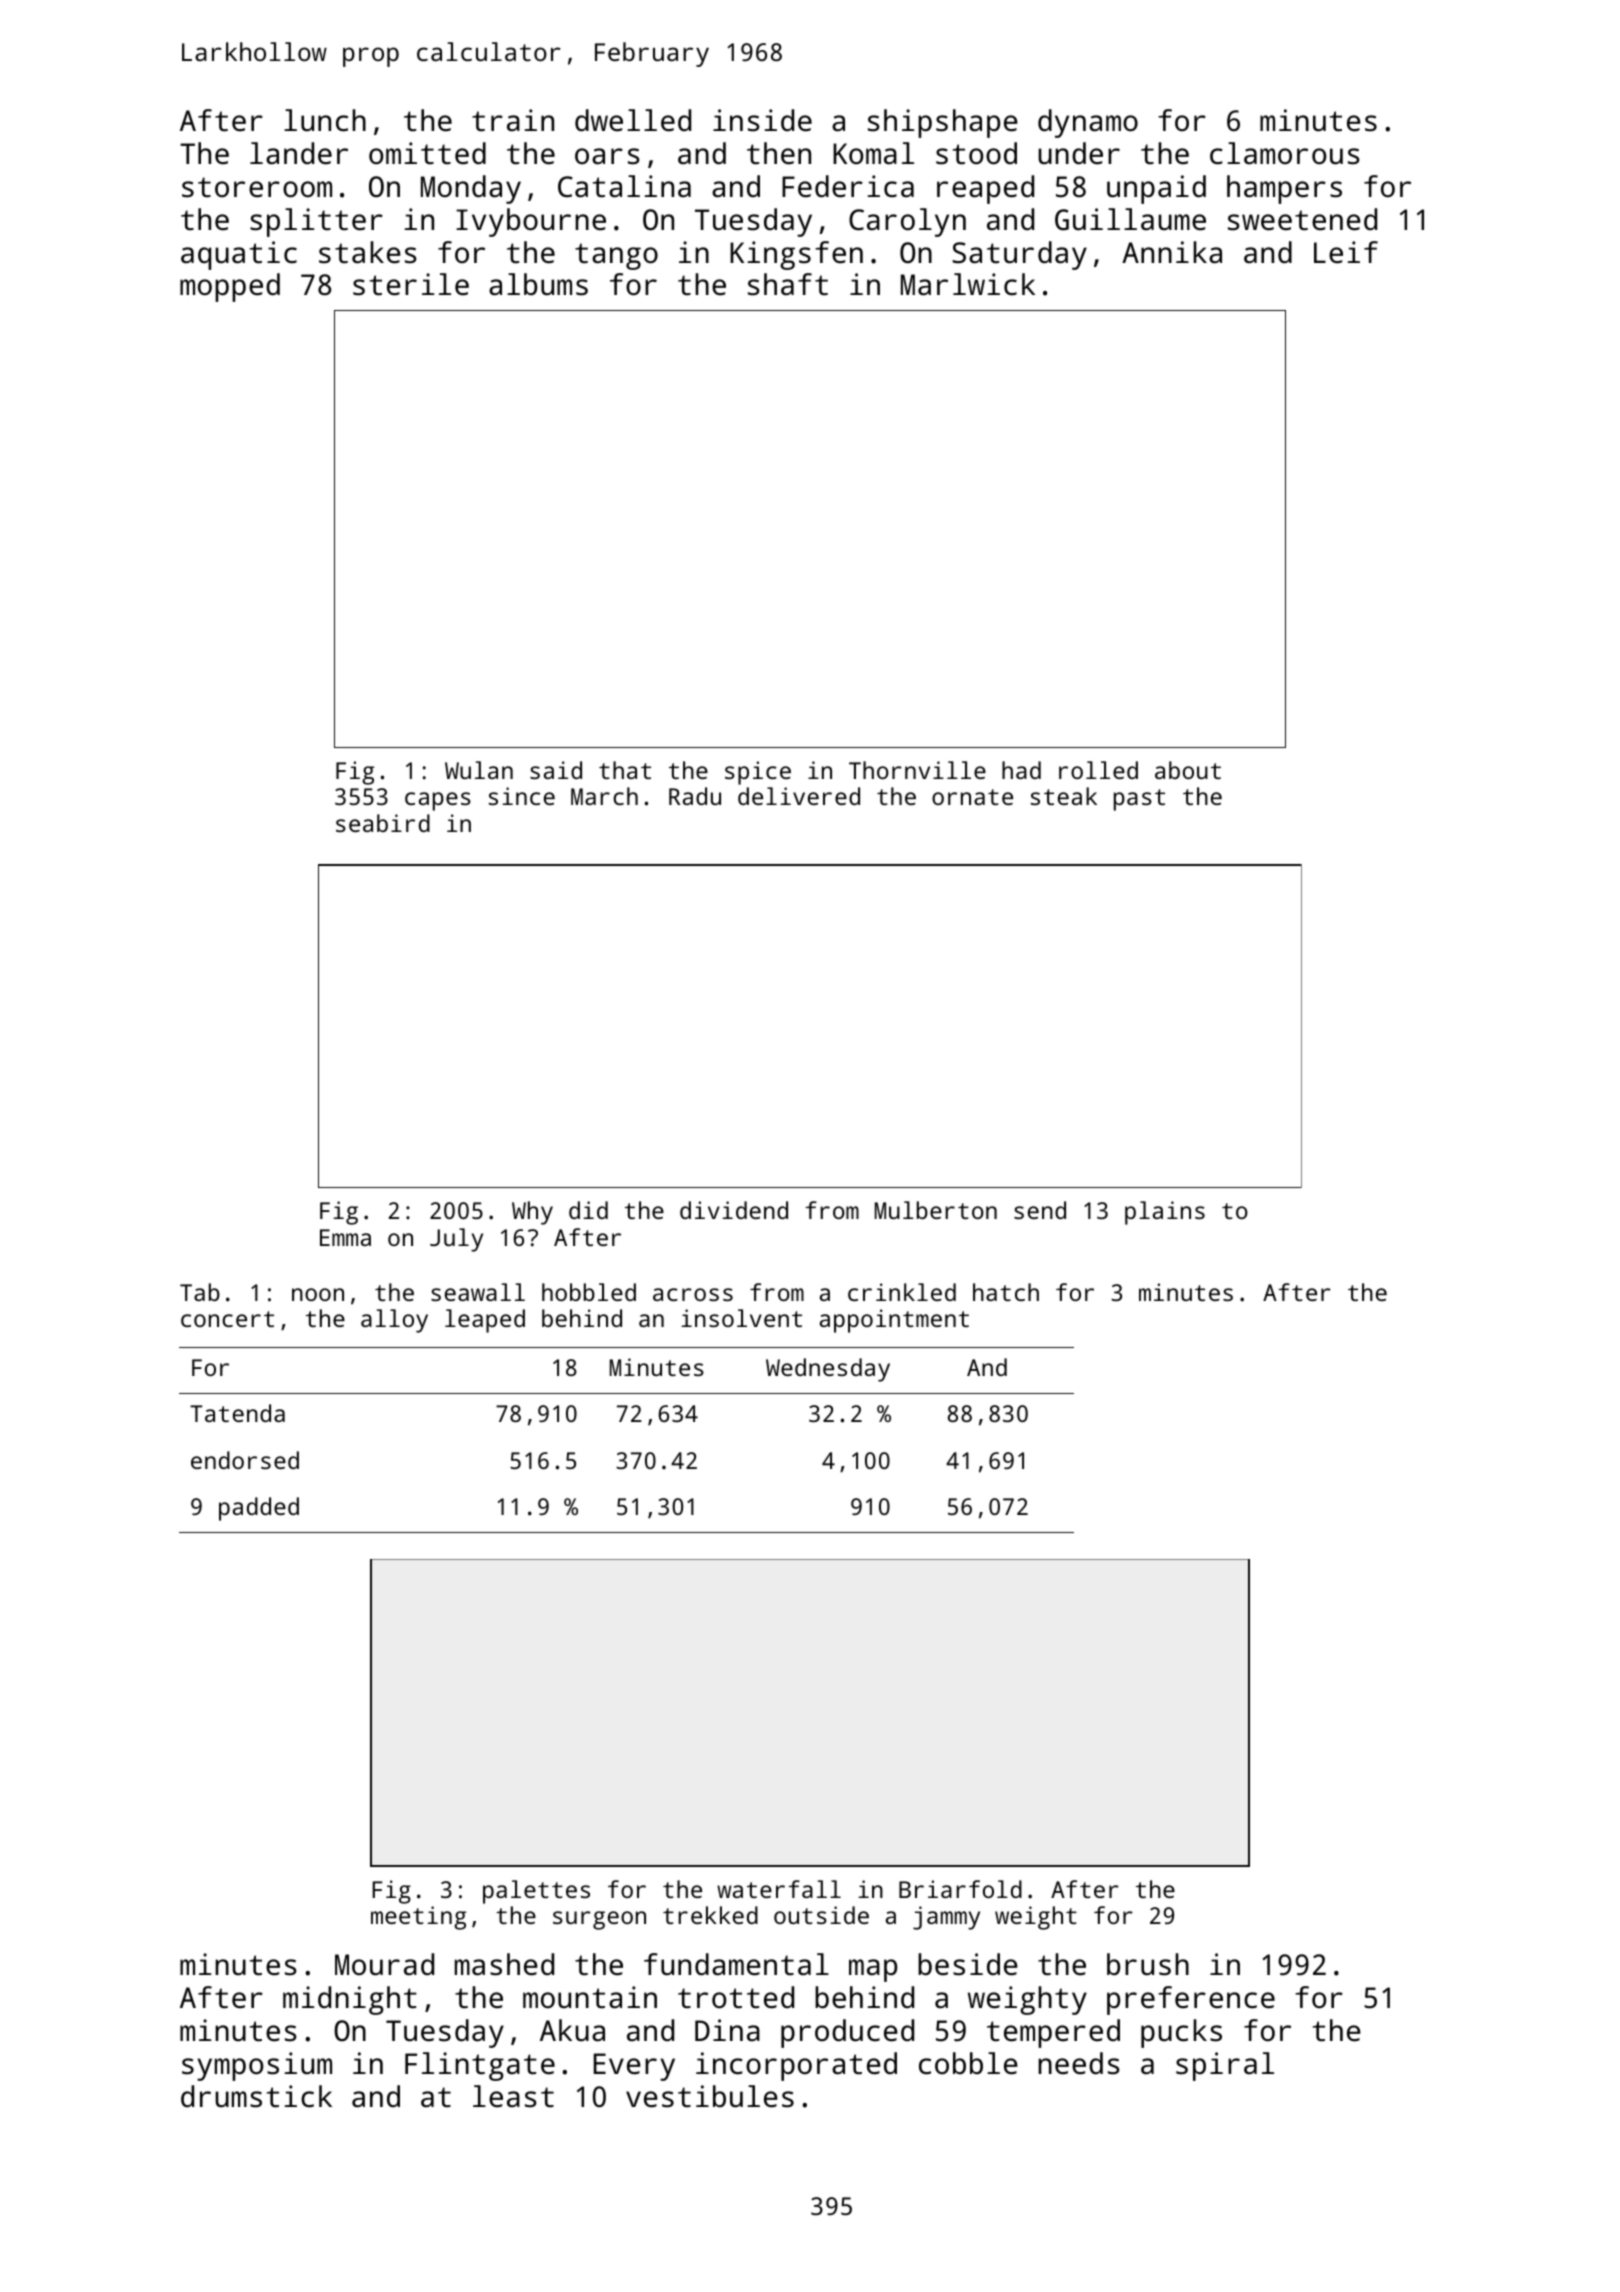  What do you see at coordinates (418, 1918) in the screenshot?
I see `meeting` at bounding box center [418, 1918].
